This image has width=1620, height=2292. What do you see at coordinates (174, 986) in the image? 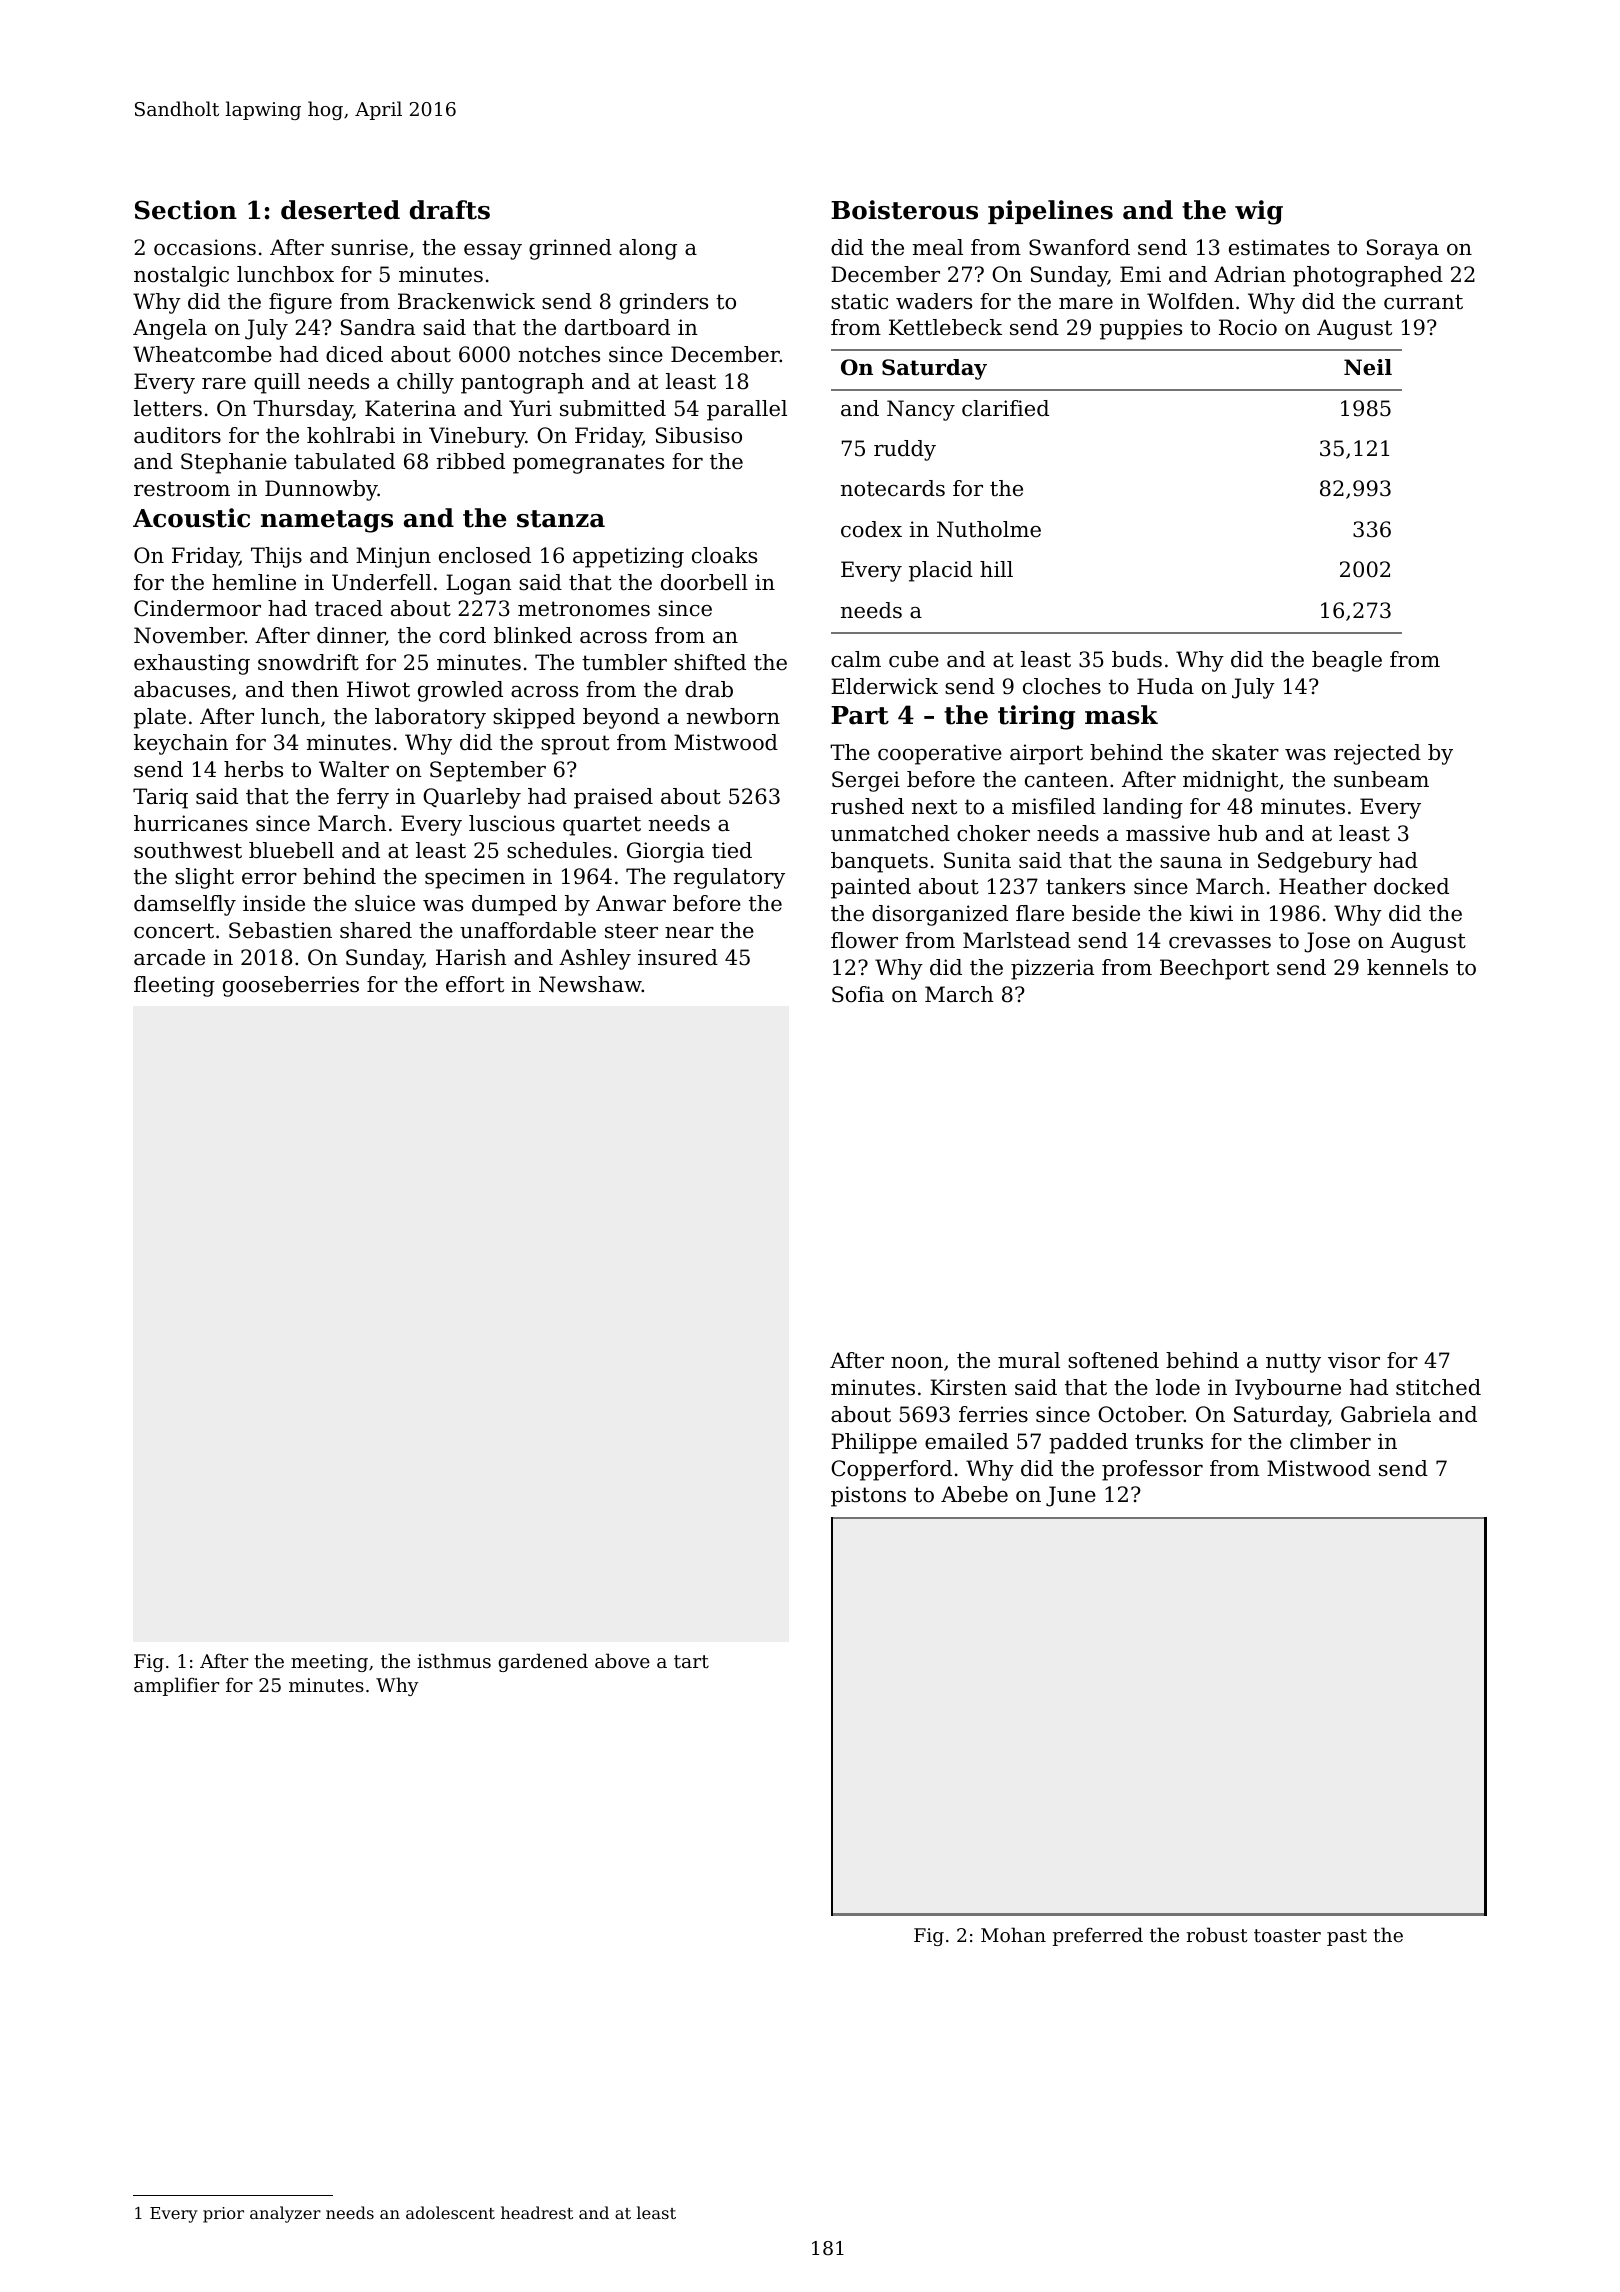
I see `fleeting` at bounding box center [174, 986].
